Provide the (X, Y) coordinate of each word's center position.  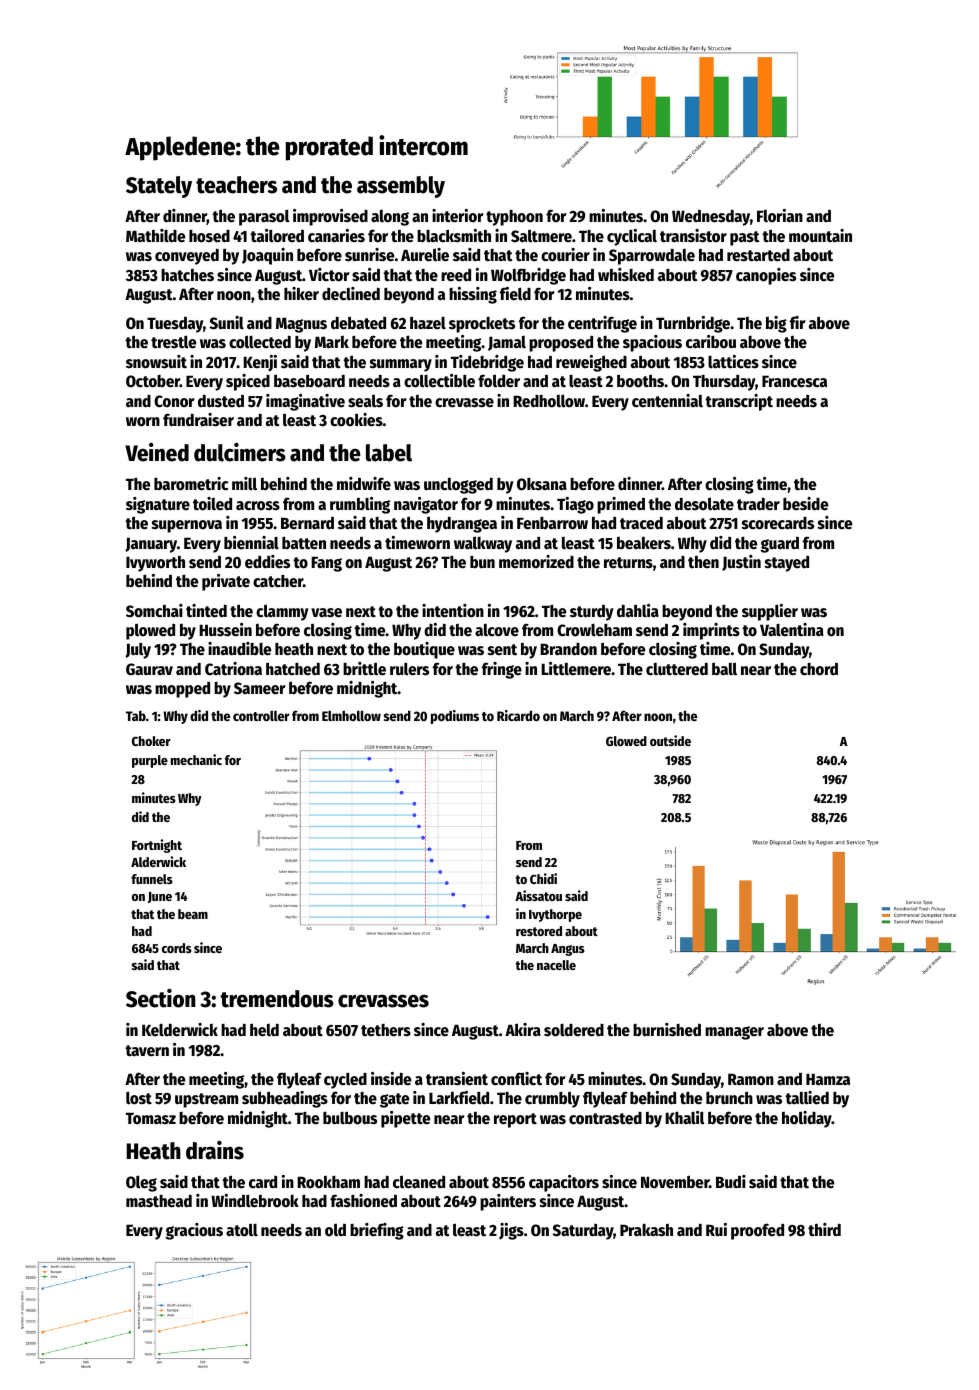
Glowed (626, 741)
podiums (455, 717)
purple (150, 761)
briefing (377, 1231)
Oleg (141, 1184)
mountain (820, 235)
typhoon (514, 218)
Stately (159, 187)
